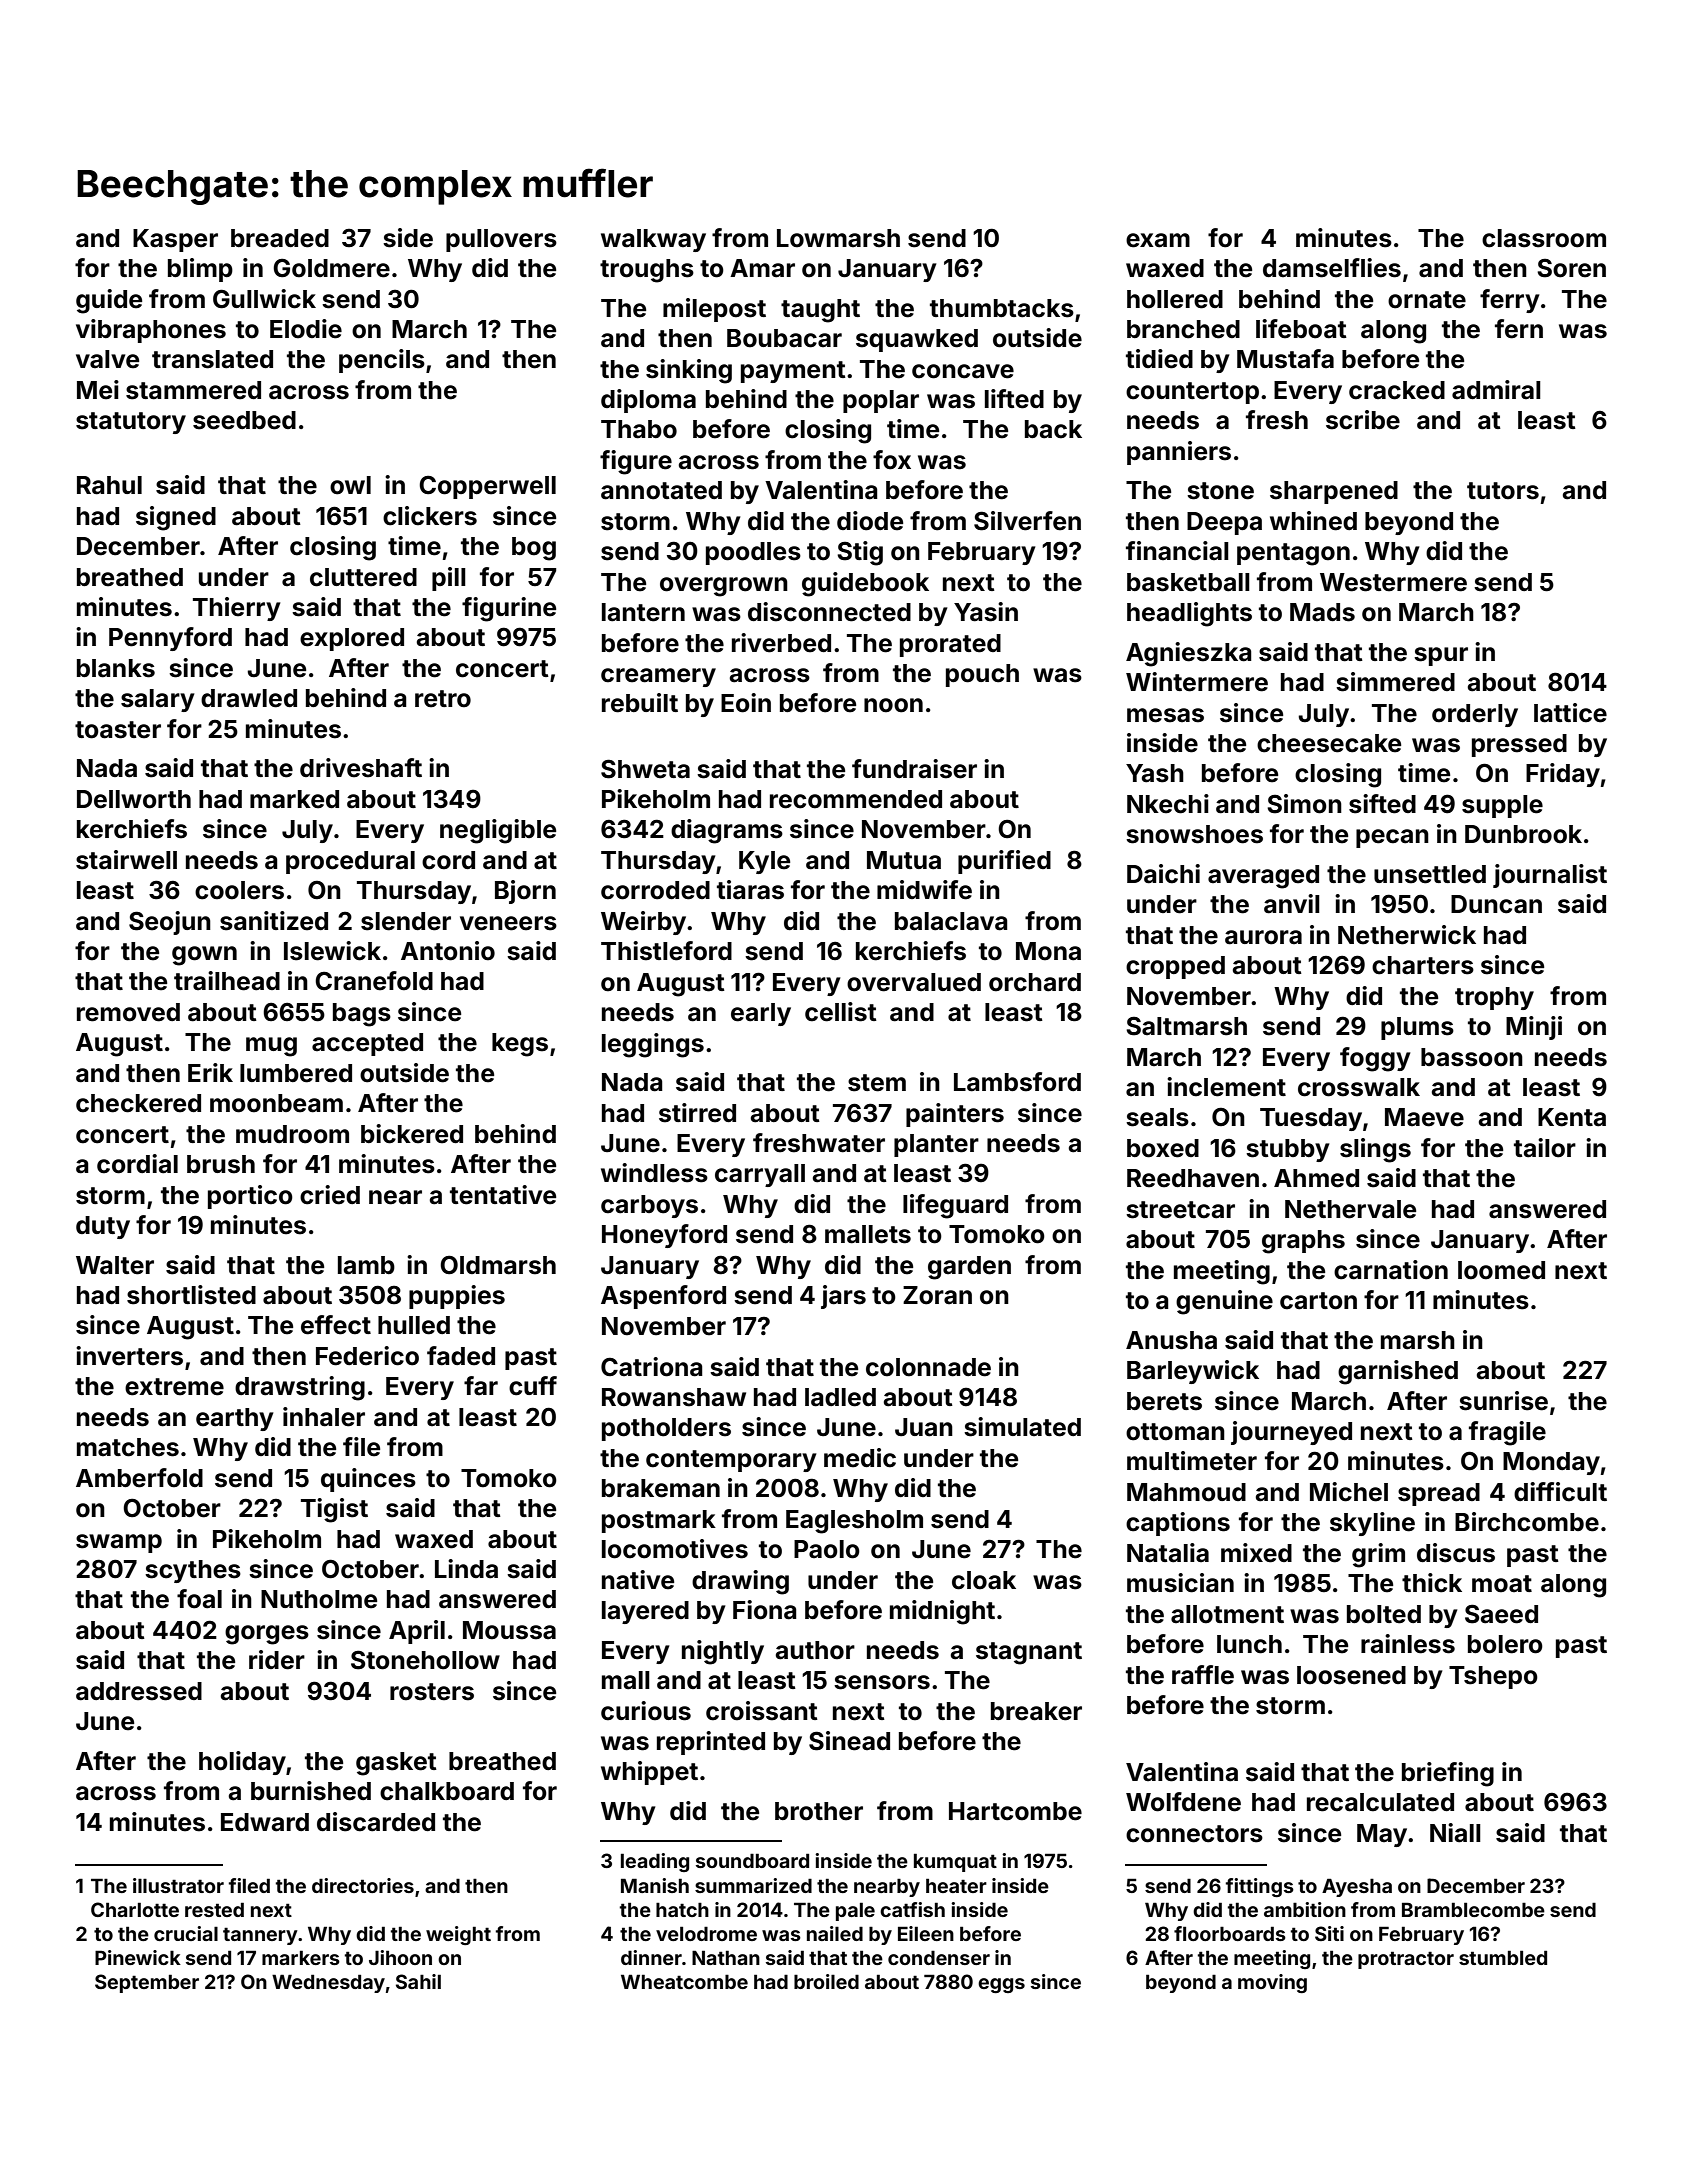 The width and height of the page is (1683, 2178). Describe the element at coordinates (430, 516) in the page. I see `clickers` at that location.
